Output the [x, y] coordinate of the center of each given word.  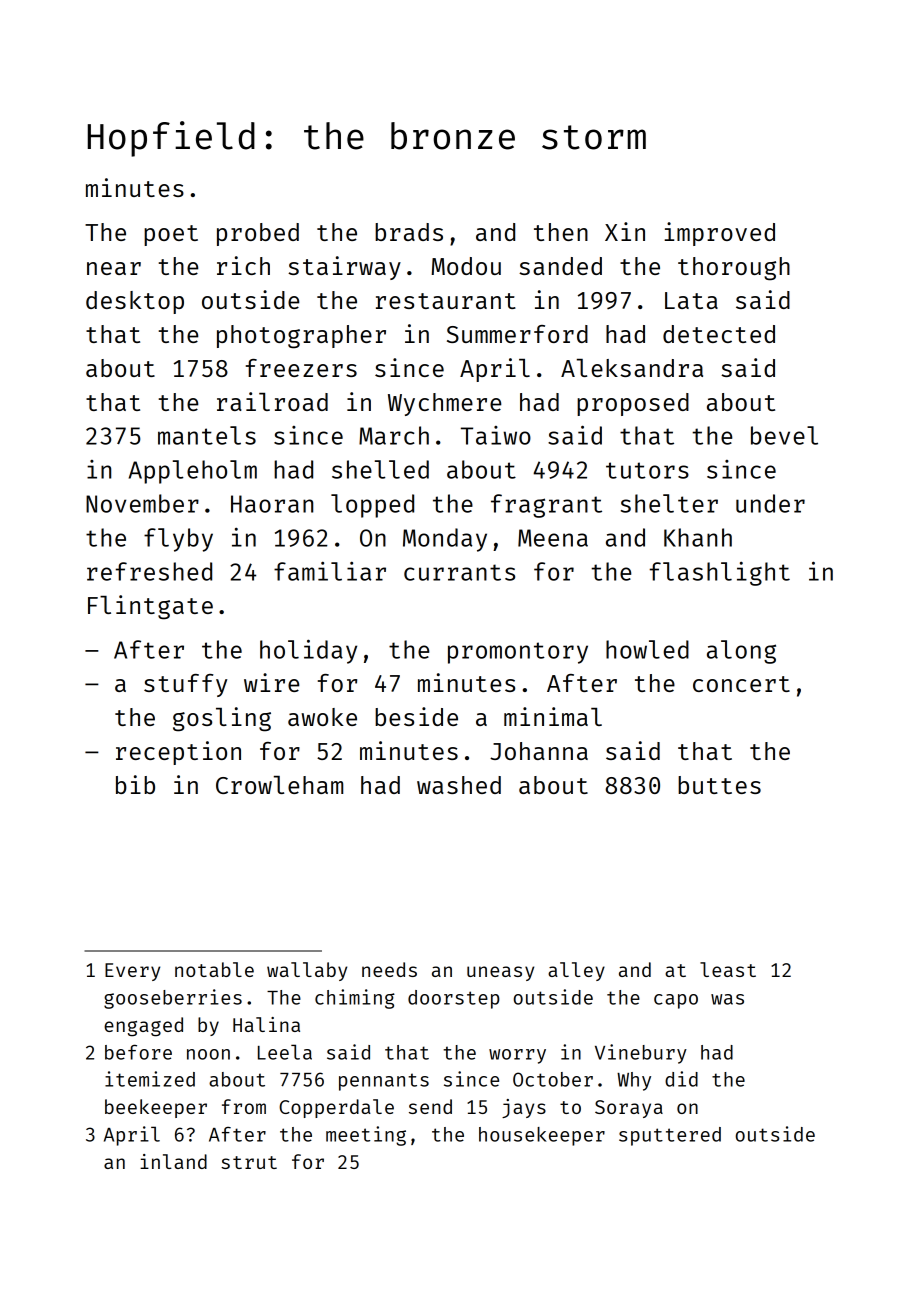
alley [576, 971]
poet [171, 235]
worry [517, 1056]
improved [719, 234]
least [728, 969]
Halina [266, 1024]
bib [135, 784]
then [561, 232]
